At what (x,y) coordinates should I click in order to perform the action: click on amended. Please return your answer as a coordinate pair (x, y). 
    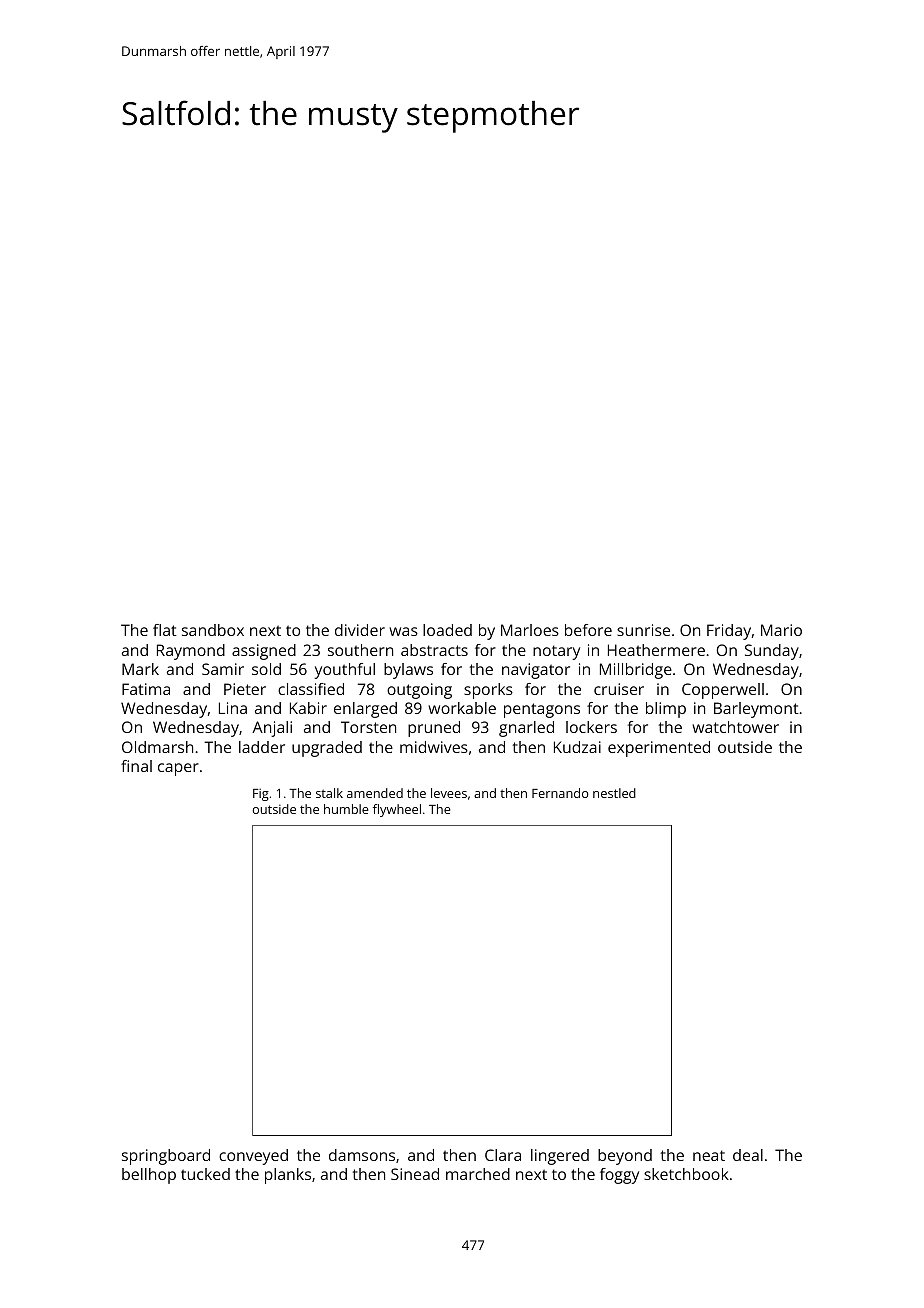
    Looking at the image, I should click on (375, 793).
